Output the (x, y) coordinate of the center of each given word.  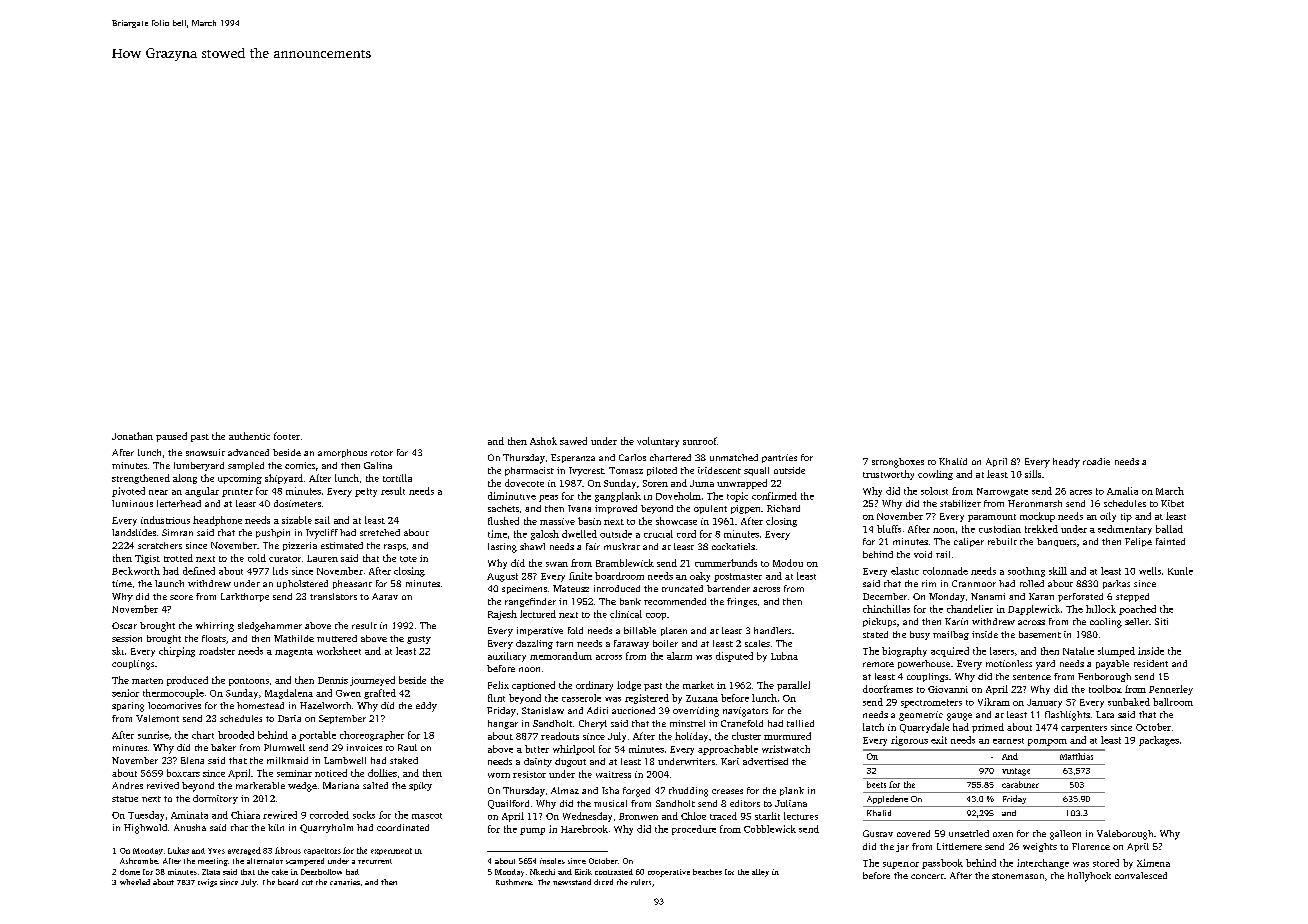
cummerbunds (726, 563)
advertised (765, 761)
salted (375, 785)
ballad (1169, 529)
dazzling (534, 644)
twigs (207, 883)
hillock (1101, 609)
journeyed (372, 681)
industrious (165, 520)
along (185, 479)
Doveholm (678, 496)
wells (1150, 571)
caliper (969, 542)
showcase (676, 521)
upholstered (302, 584)
